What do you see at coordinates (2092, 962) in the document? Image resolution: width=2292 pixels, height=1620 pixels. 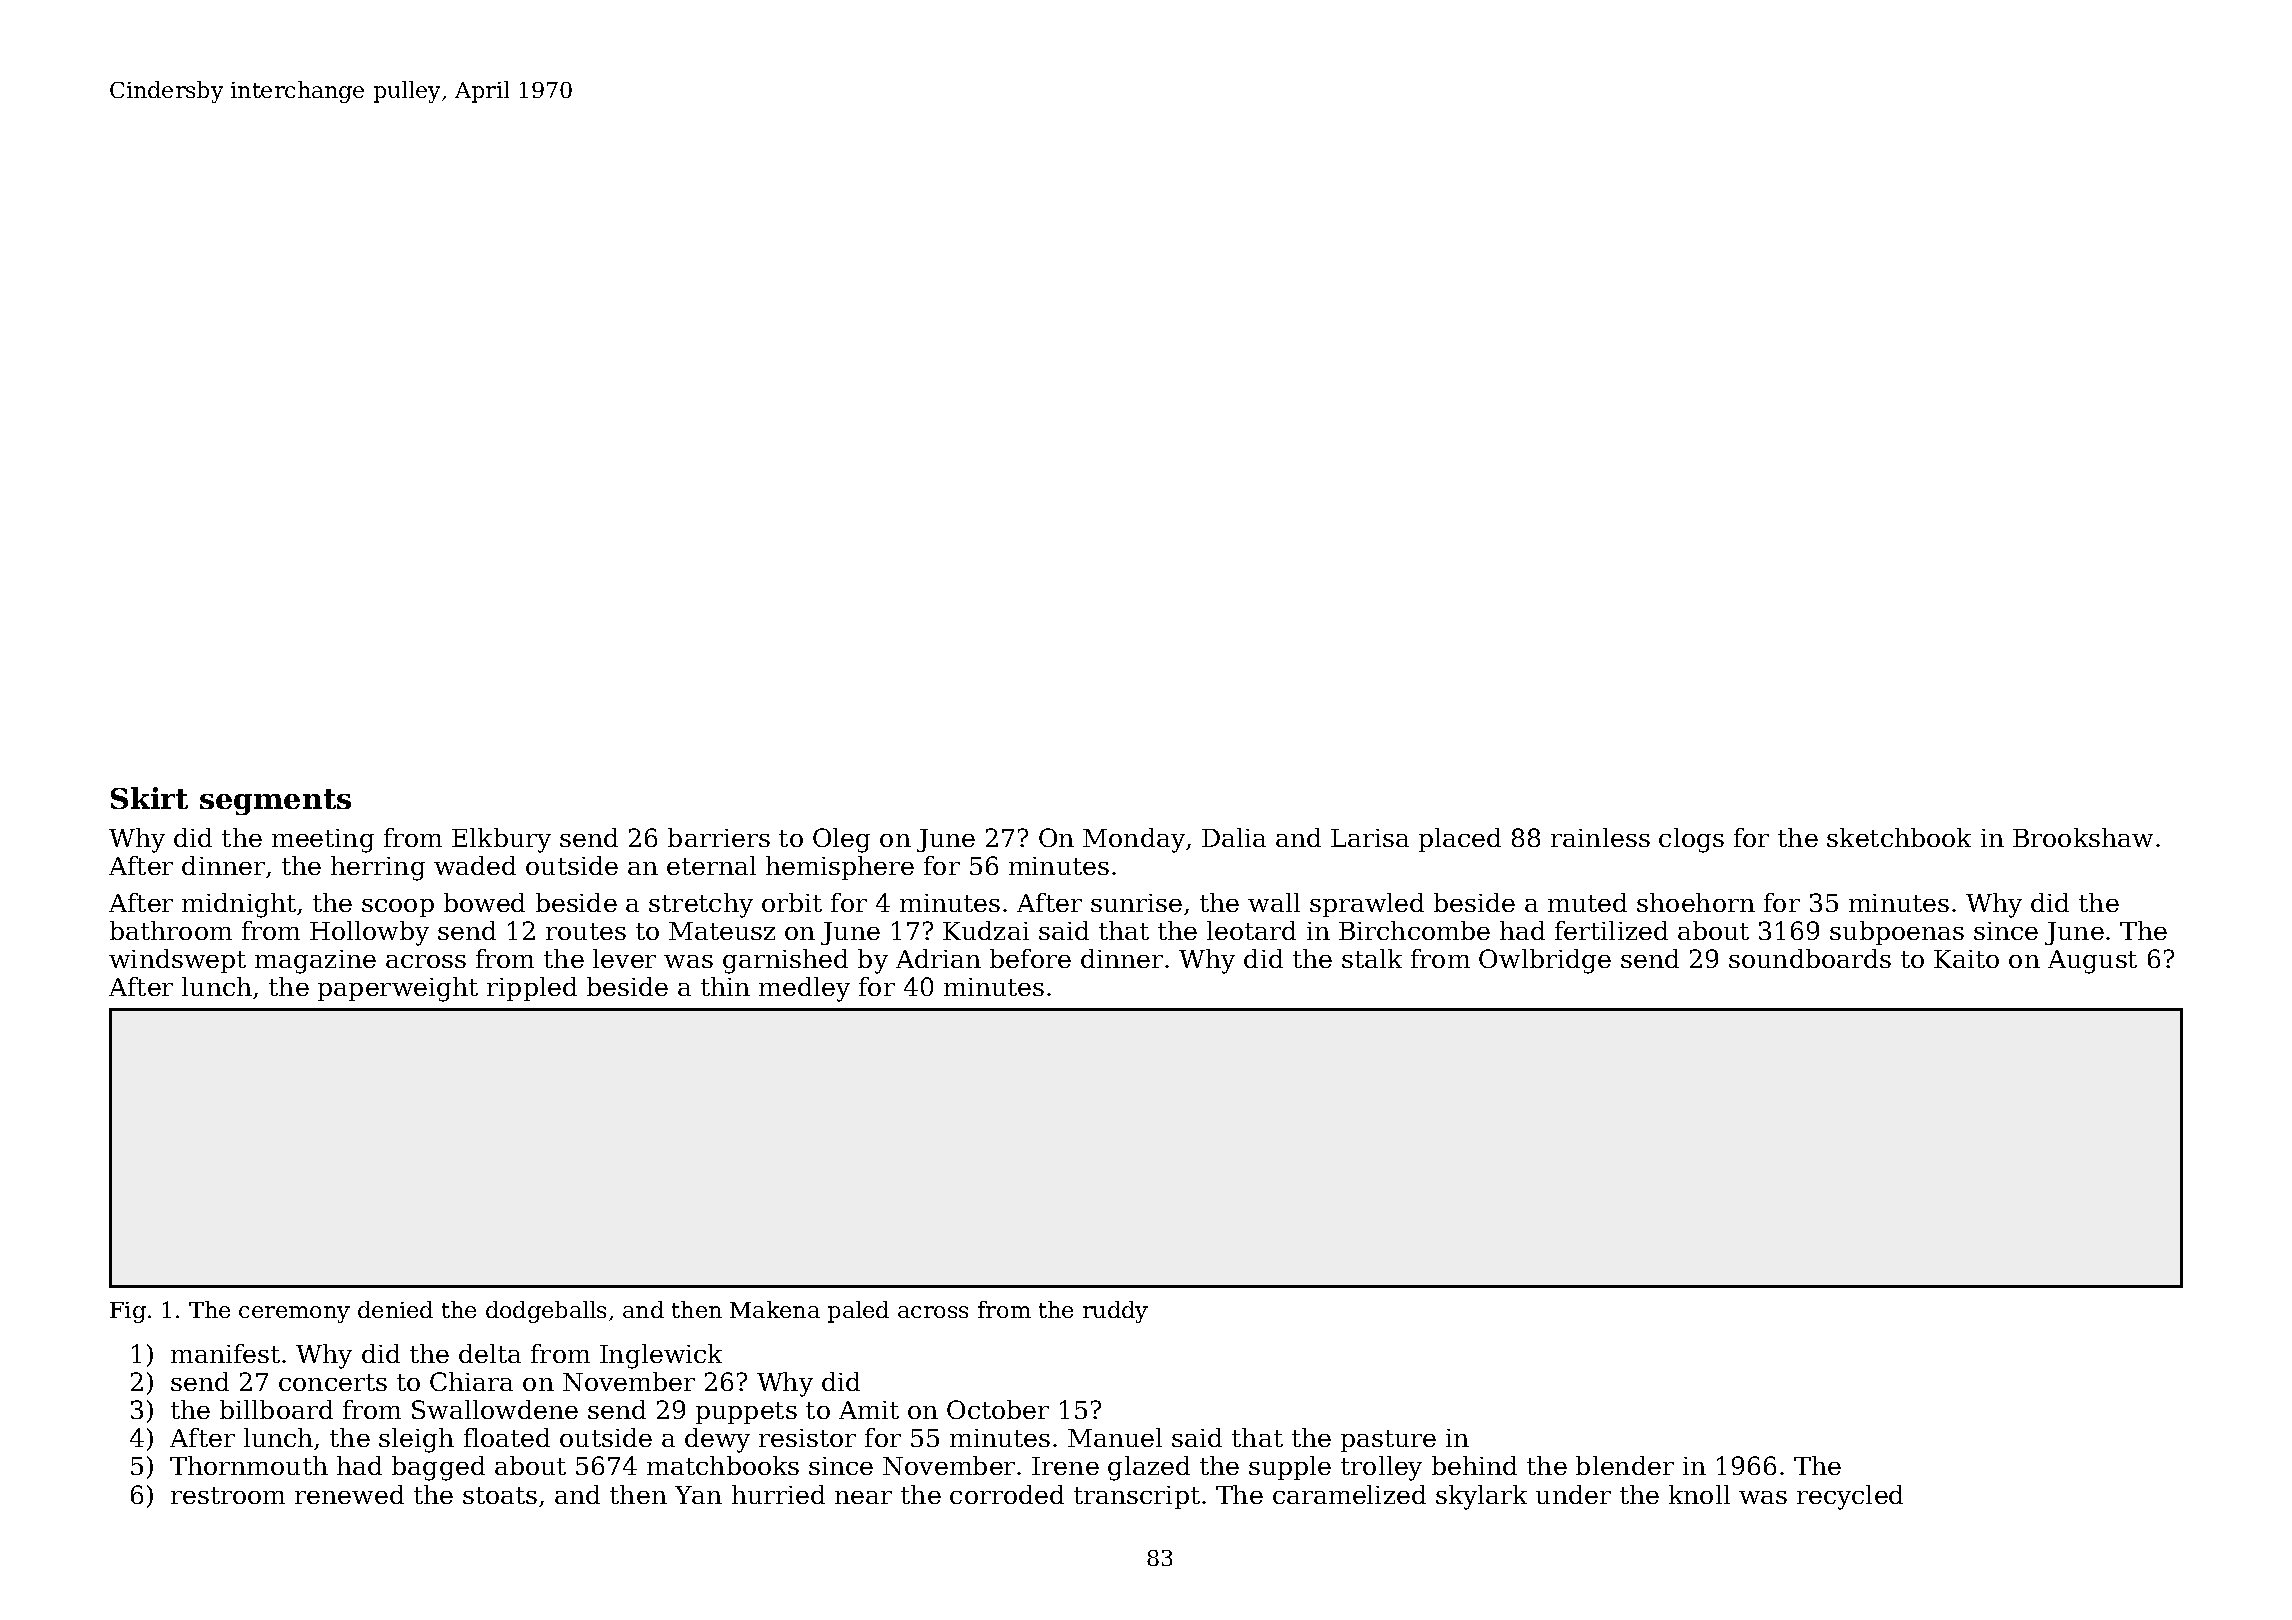 I see `August` at bounding box center [2092, 962].
